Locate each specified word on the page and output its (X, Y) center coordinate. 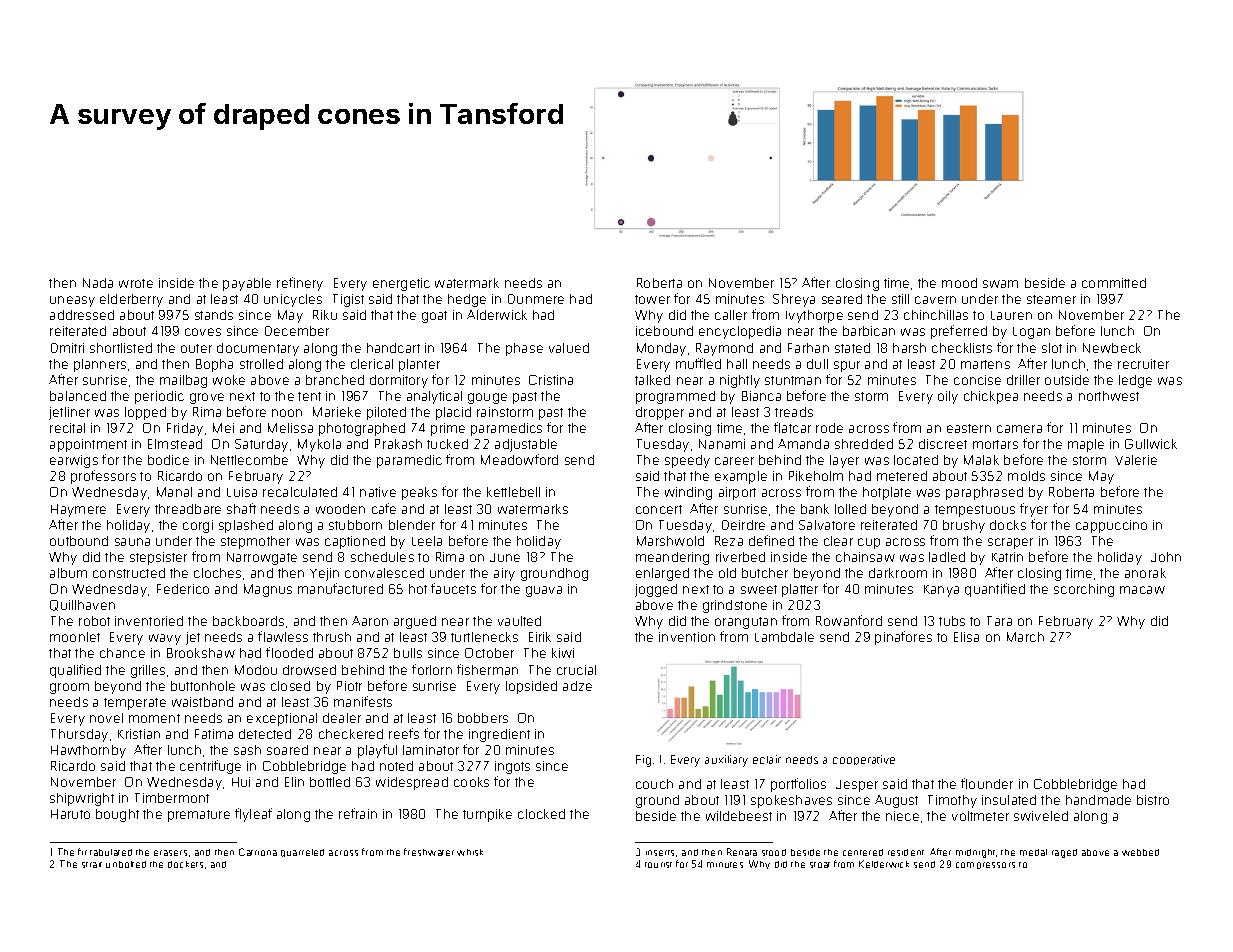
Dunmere (536, 299)
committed (1114, 283)
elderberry (131, 300)
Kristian (139, 734)
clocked (541, 814)
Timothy (952, 801)
